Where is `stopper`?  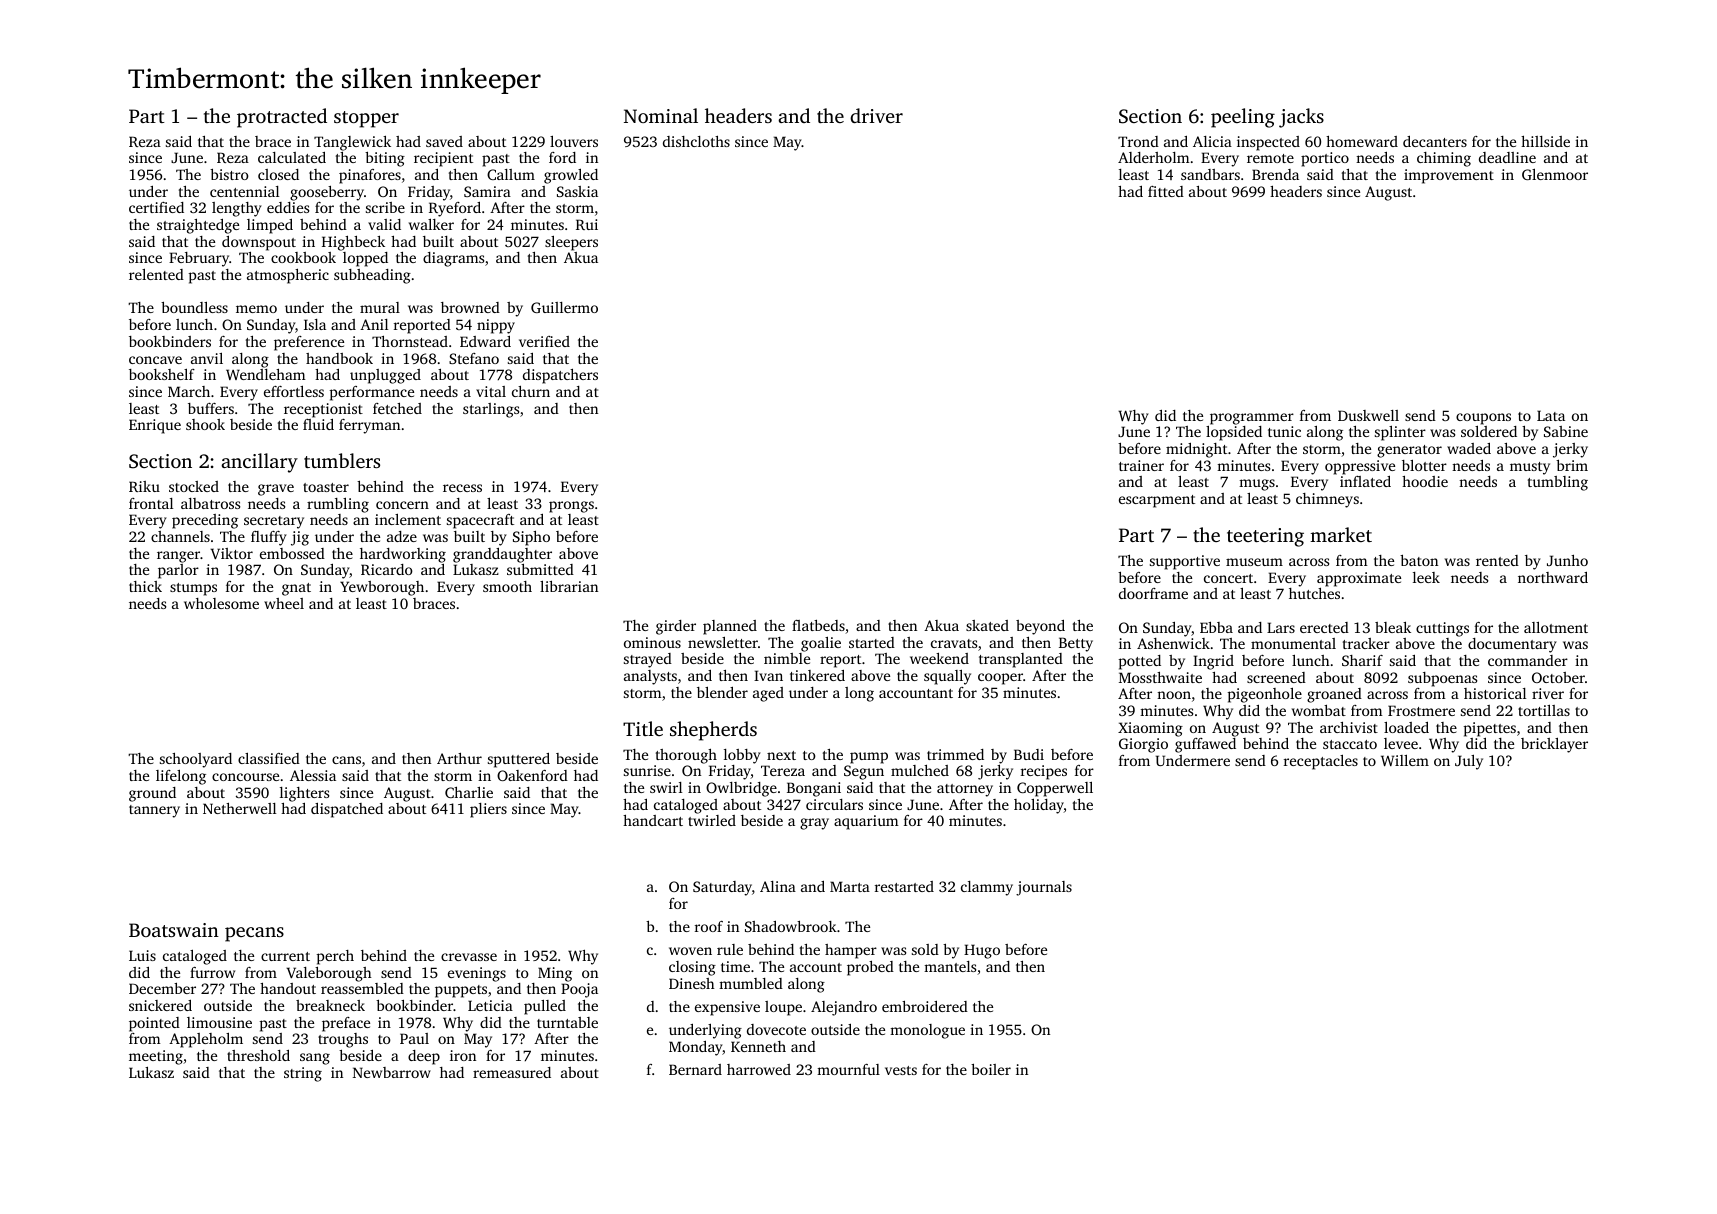
stopper is located at coordinates (366, 119).
